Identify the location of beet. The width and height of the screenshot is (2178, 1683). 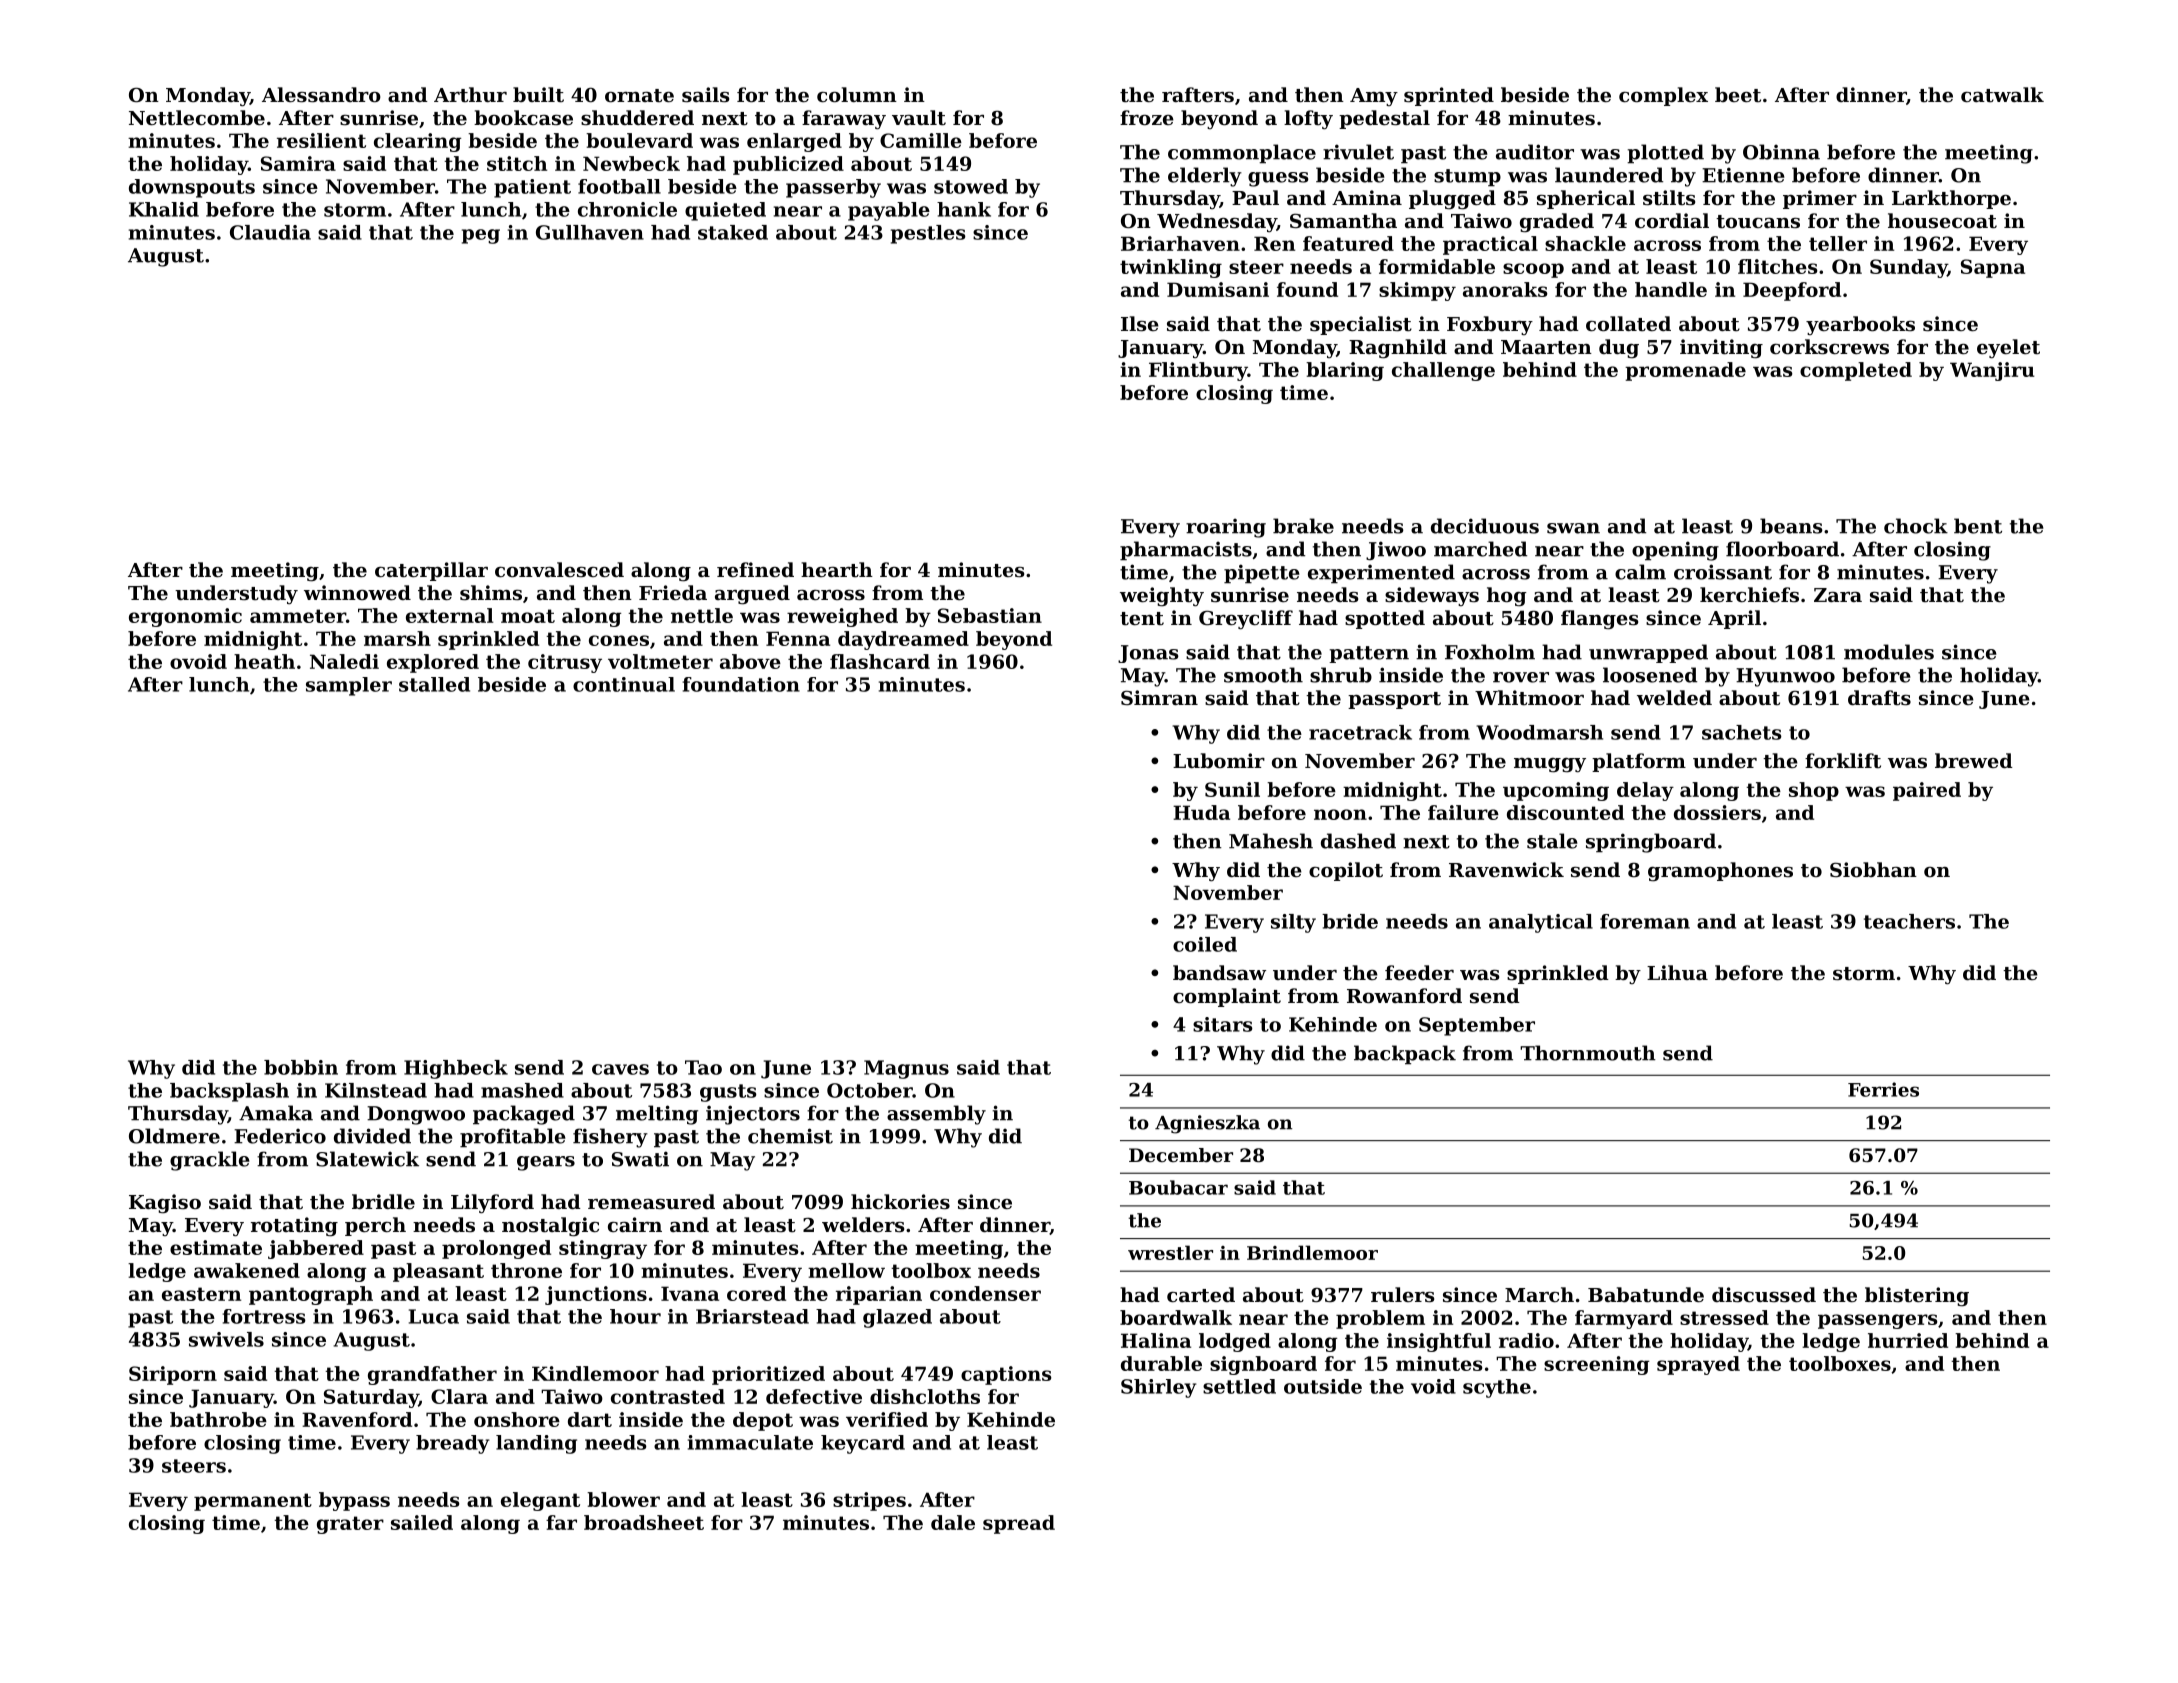
(1738, 94).
